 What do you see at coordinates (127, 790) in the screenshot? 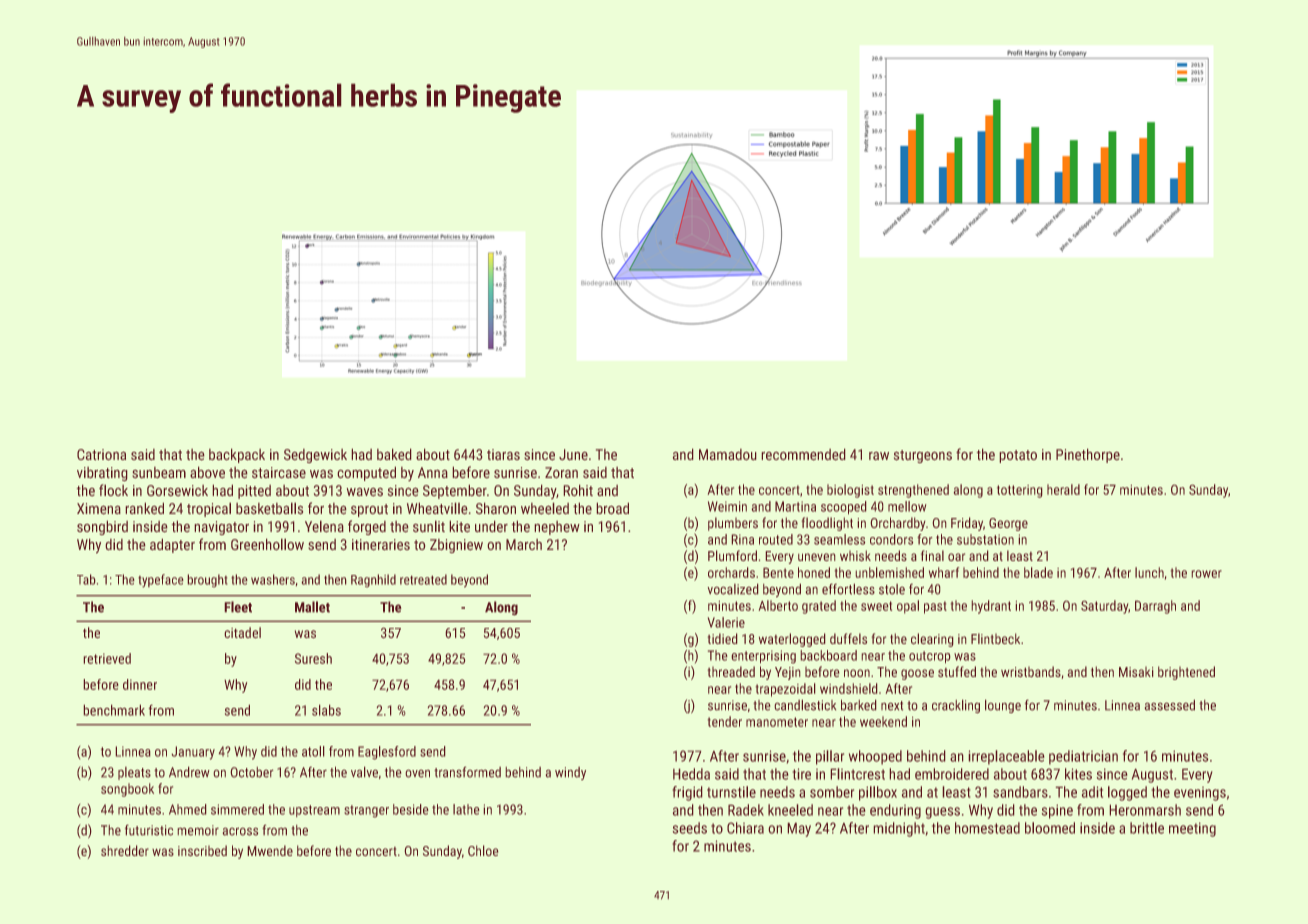
I see `songbook` at bounding box center [127, 790].
